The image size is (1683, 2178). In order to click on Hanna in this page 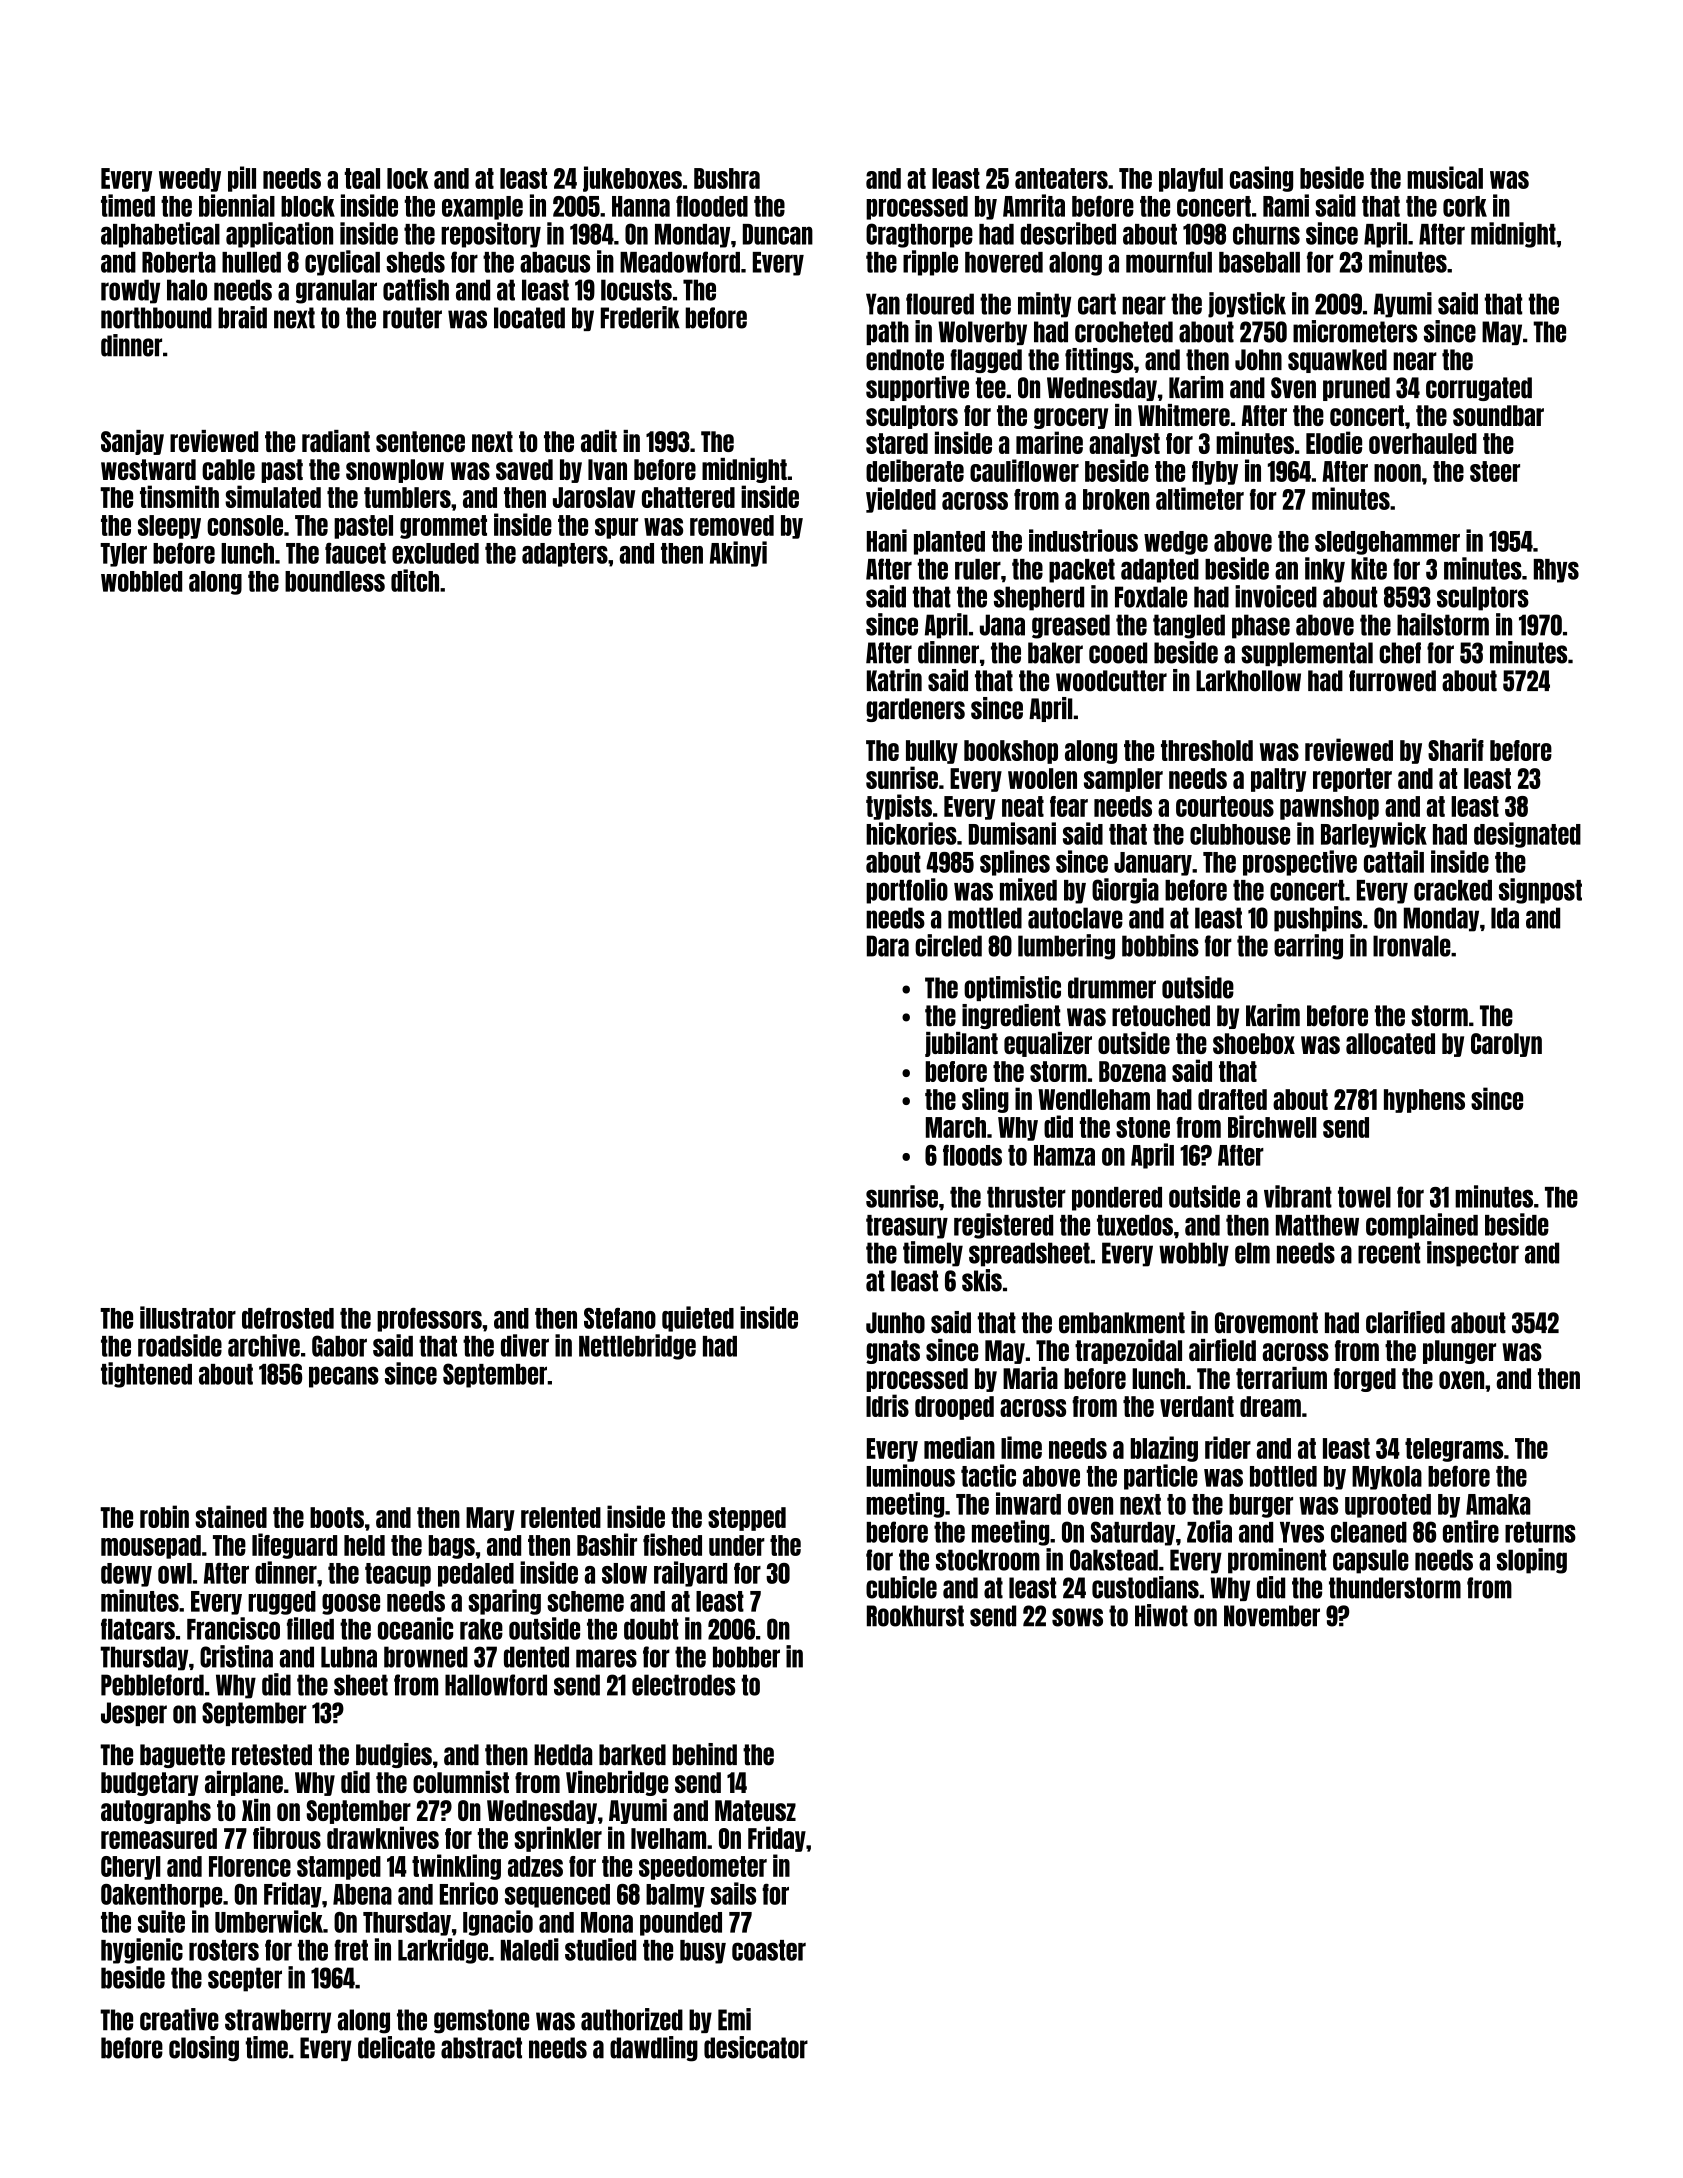, I will do `click(641, 206)`.
